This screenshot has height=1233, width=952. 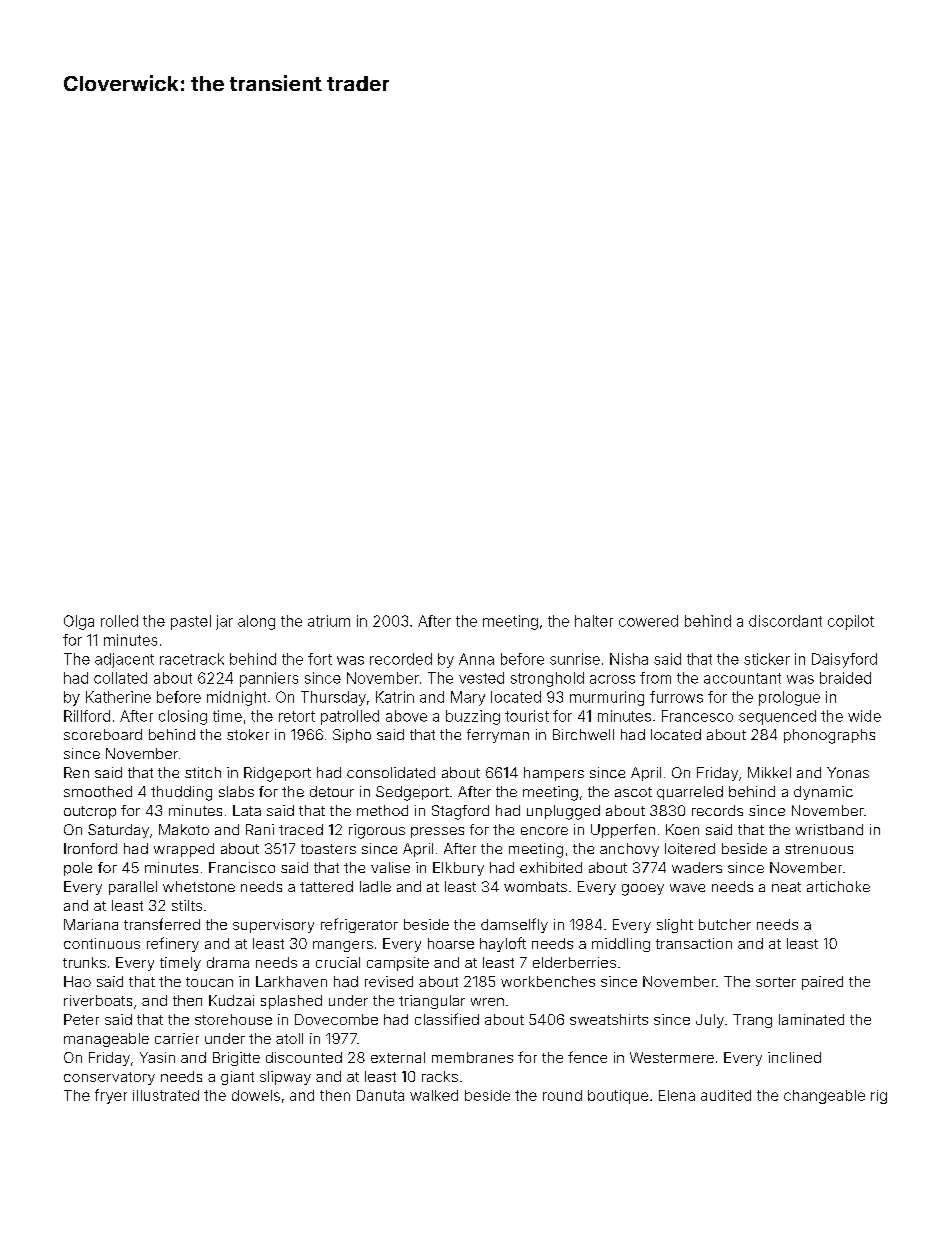 What do you see at coordinates (594, 621) in the screenshot?
I see `halter` at bounding box center [594, 621].
